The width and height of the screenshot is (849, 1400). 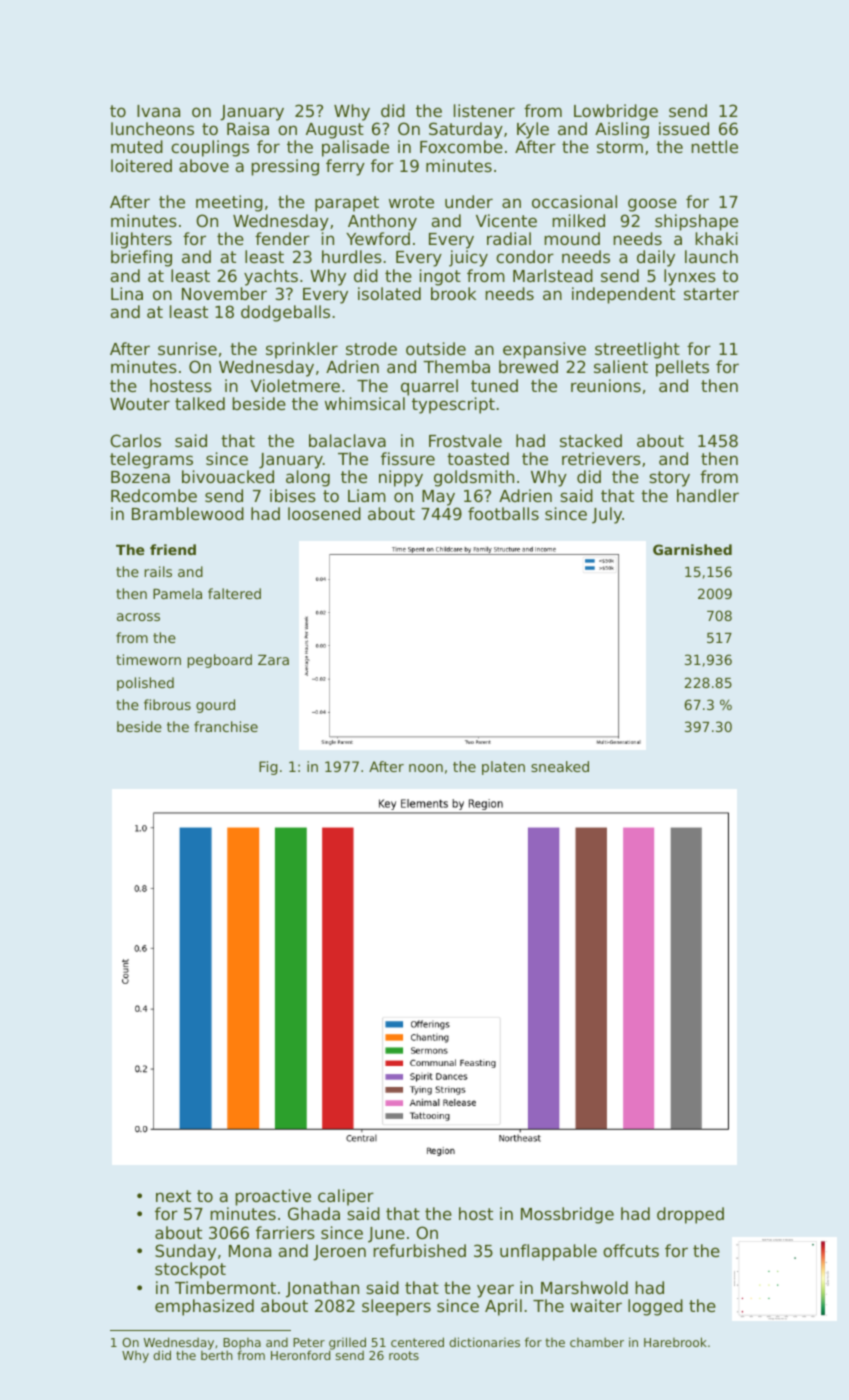 I want to click on platen, so click(x=503, y=768).
